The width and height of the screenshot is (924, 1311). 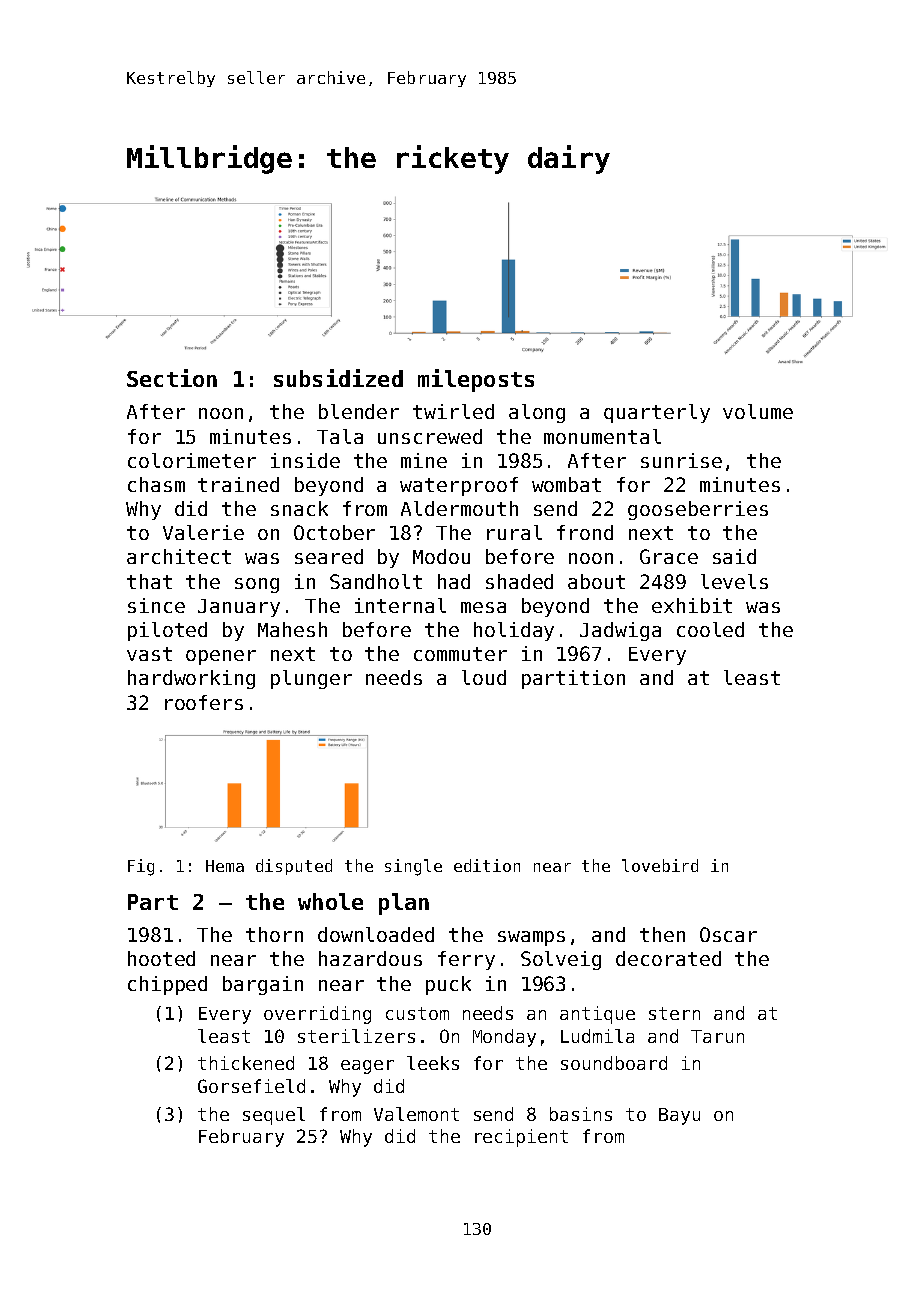 What do you see at coordinates (179, 556) in the screenshot?
I see `architect` at bounding box center [179, 556].
